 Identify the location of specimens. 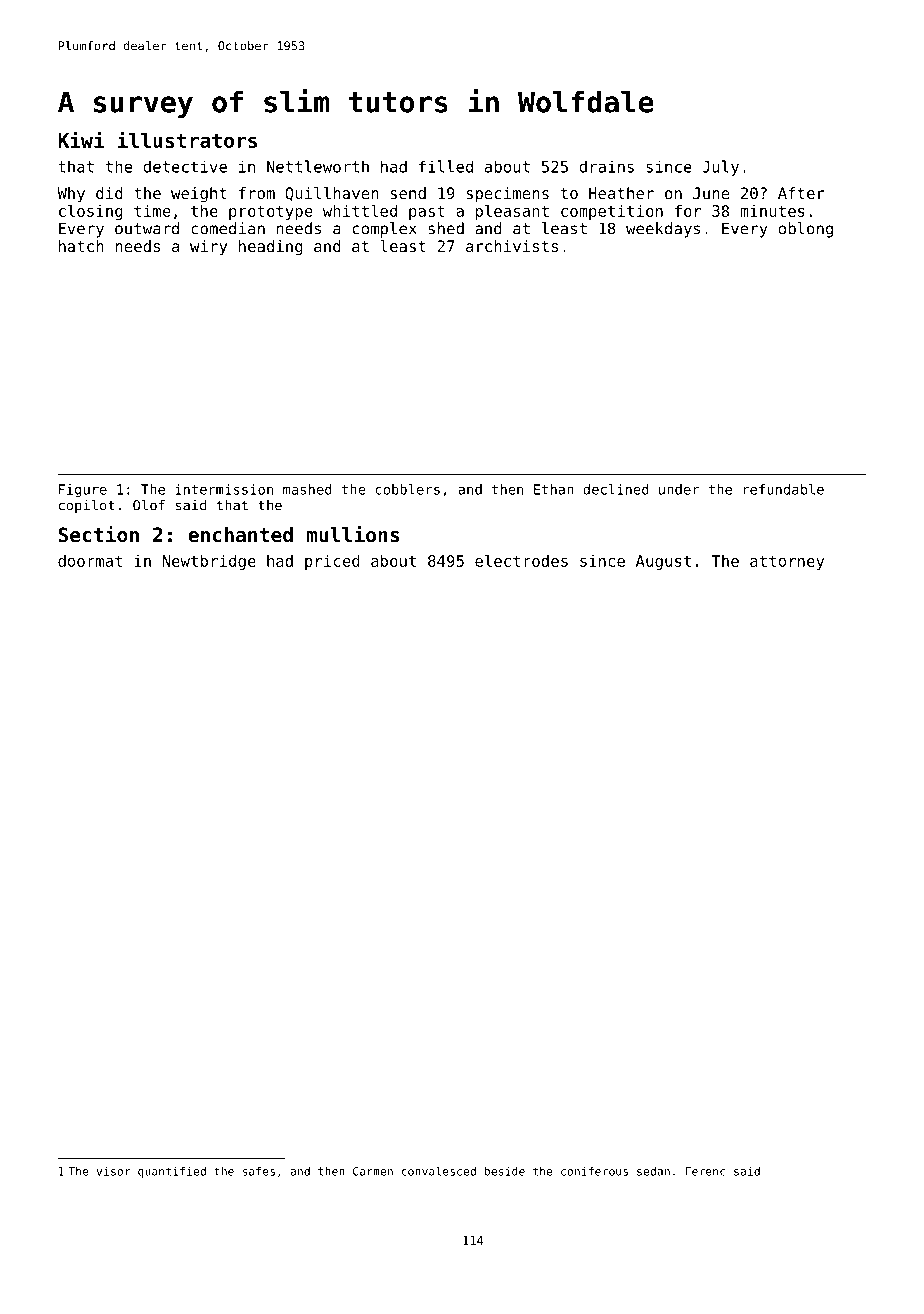
(507, 195).
